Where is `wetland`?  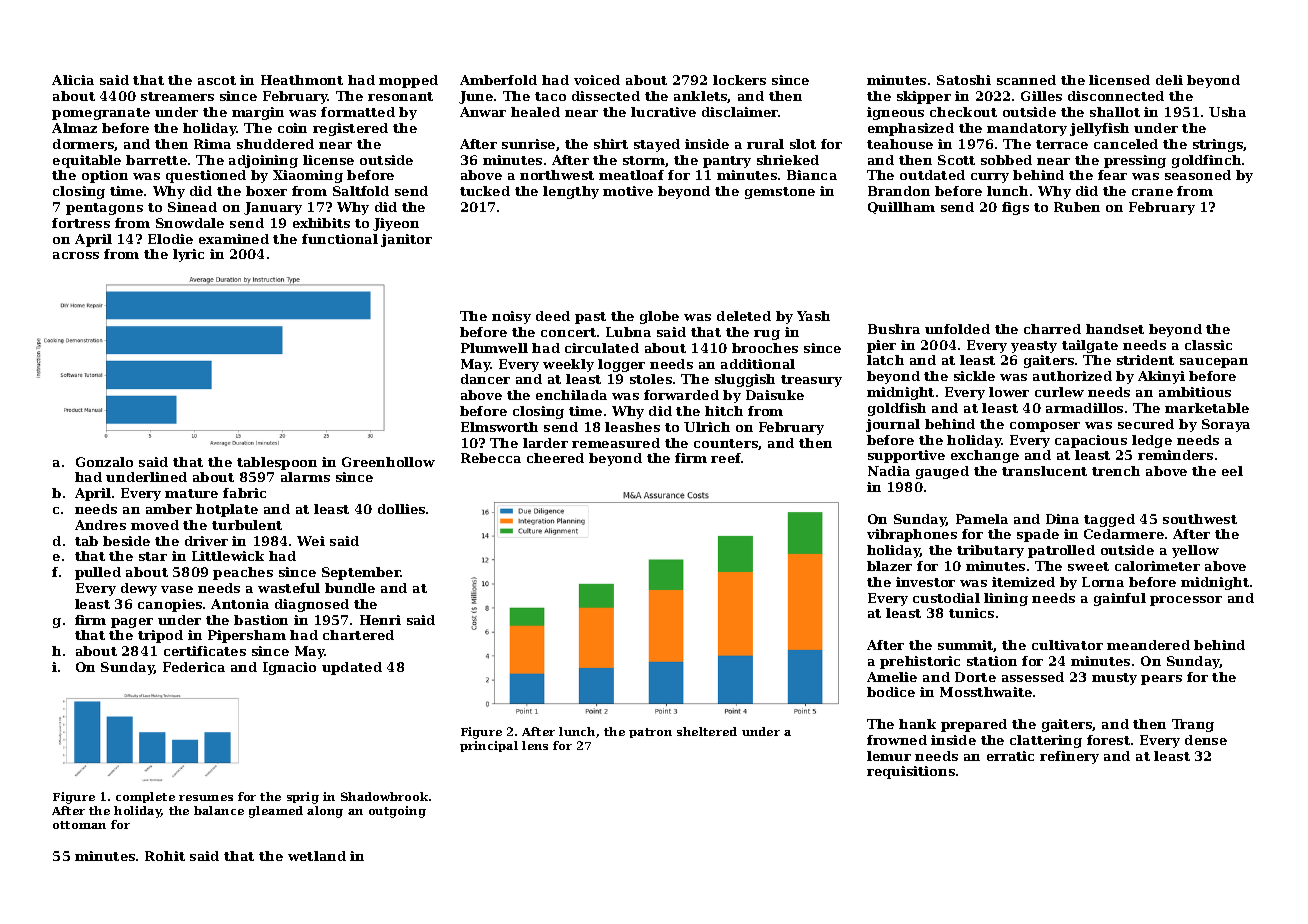 wetland is located at coordinates (317, 856).
